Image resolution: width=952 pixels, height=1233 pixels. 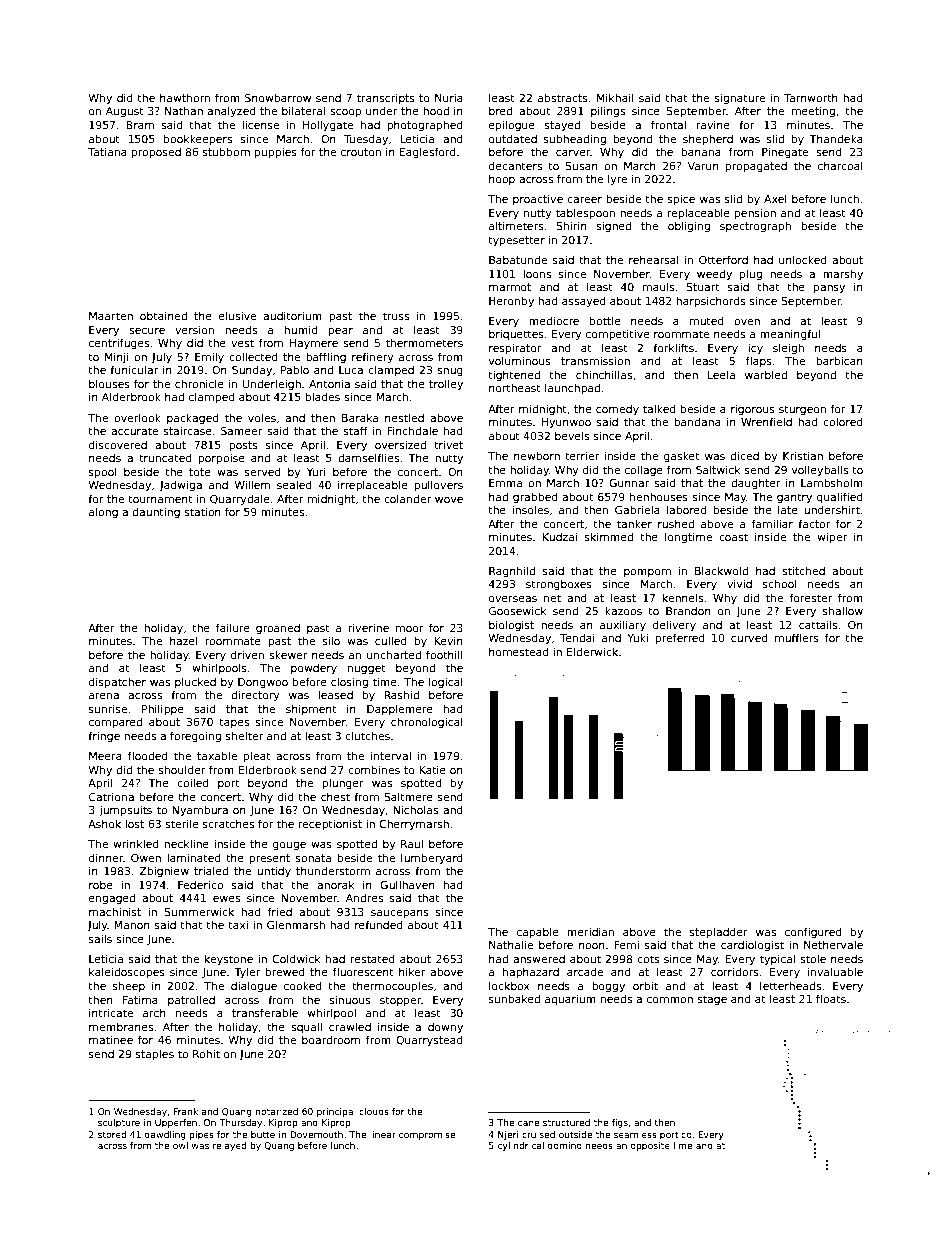 I want to click on powdery, so click(x=314, y=669).
